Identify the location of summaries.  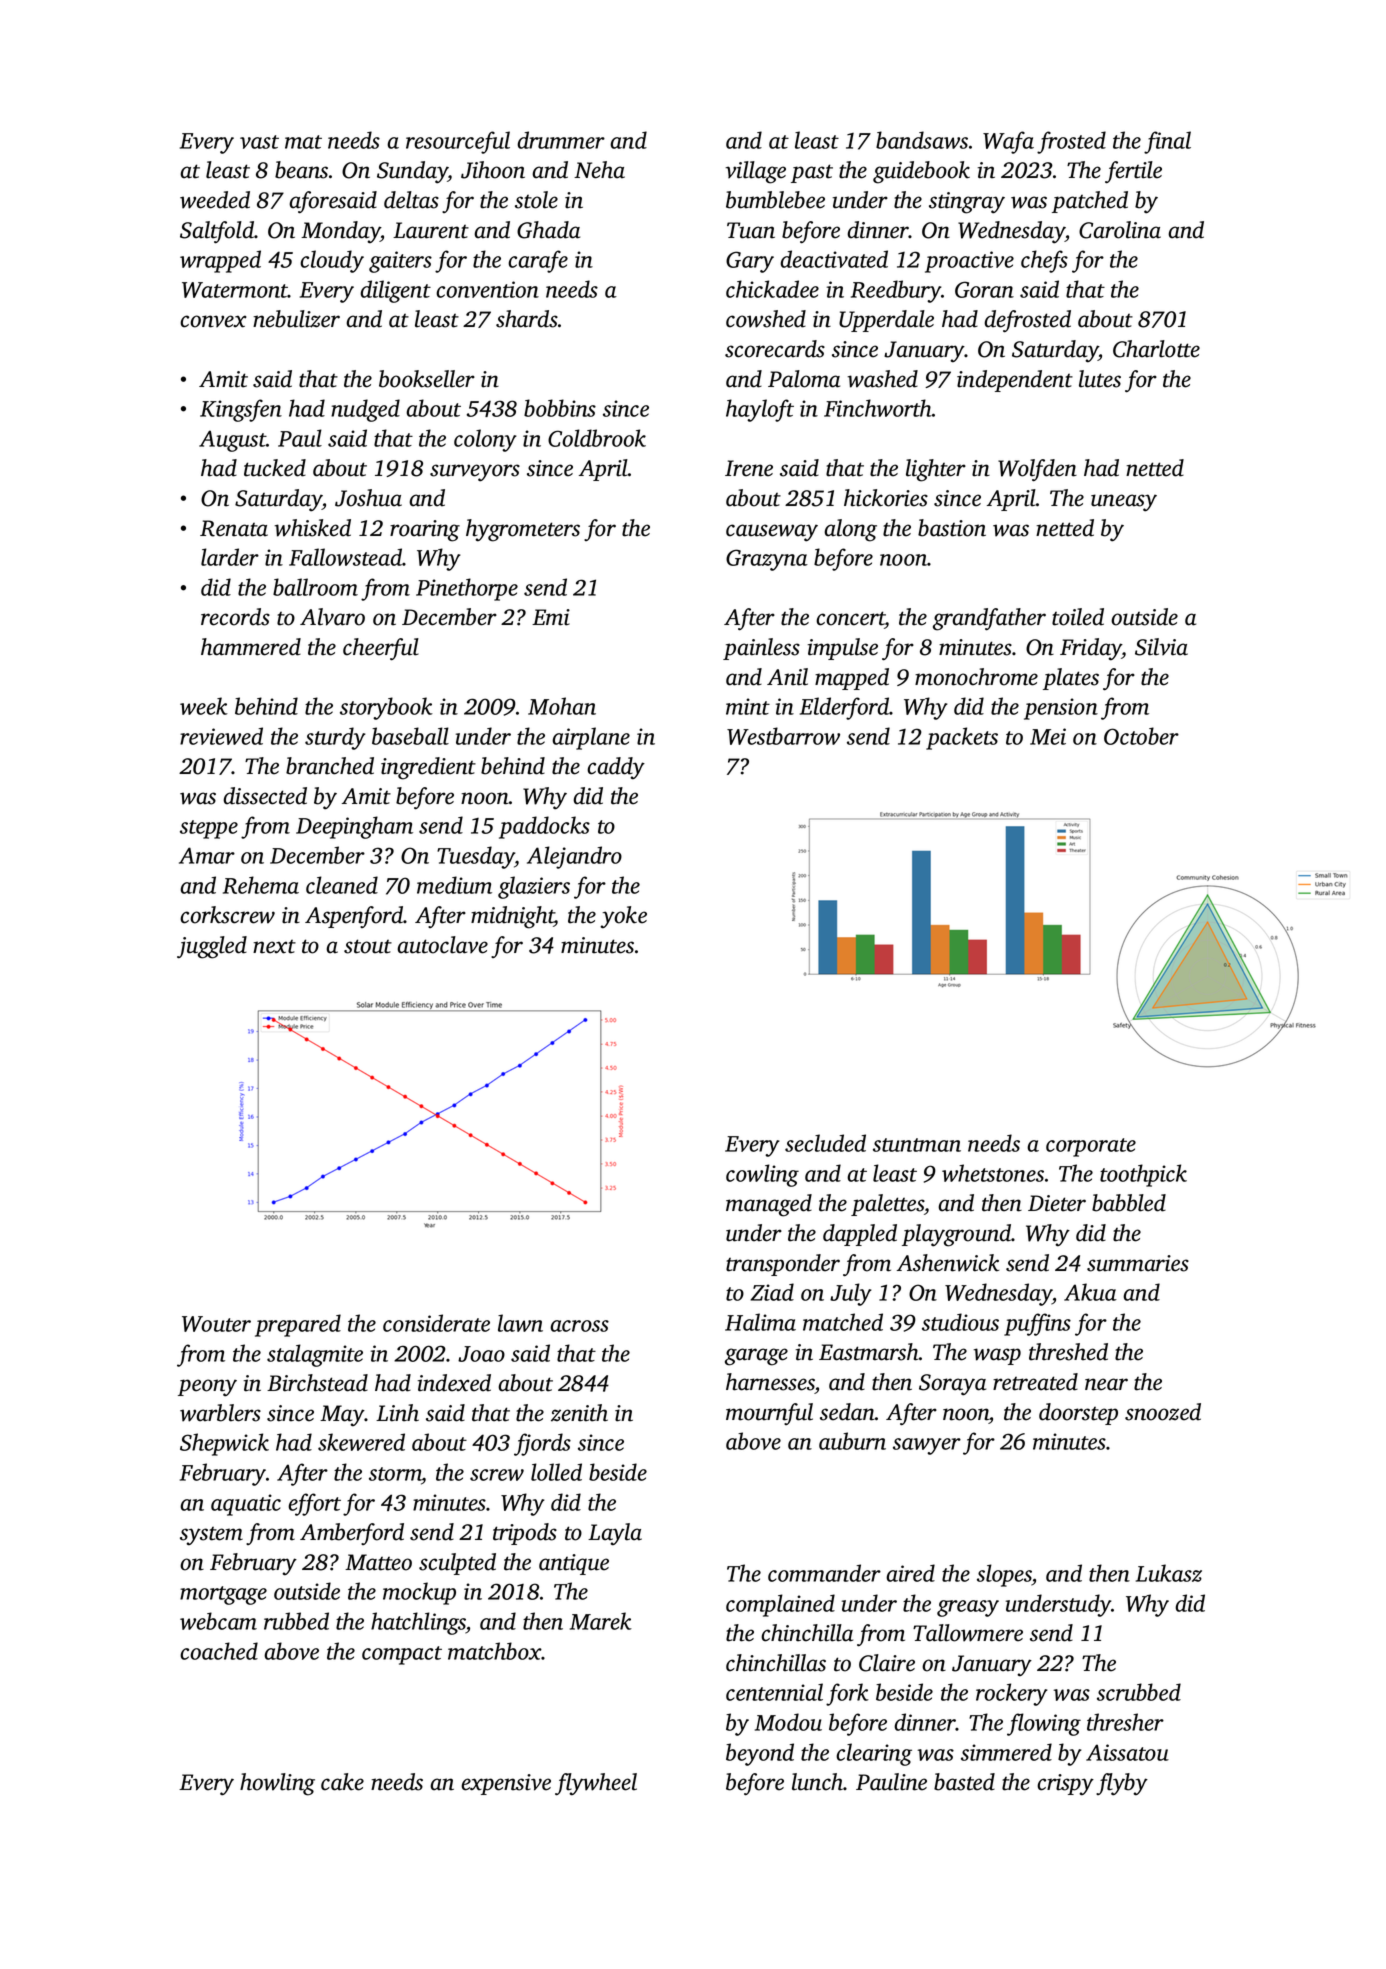
(1138, 1263).
